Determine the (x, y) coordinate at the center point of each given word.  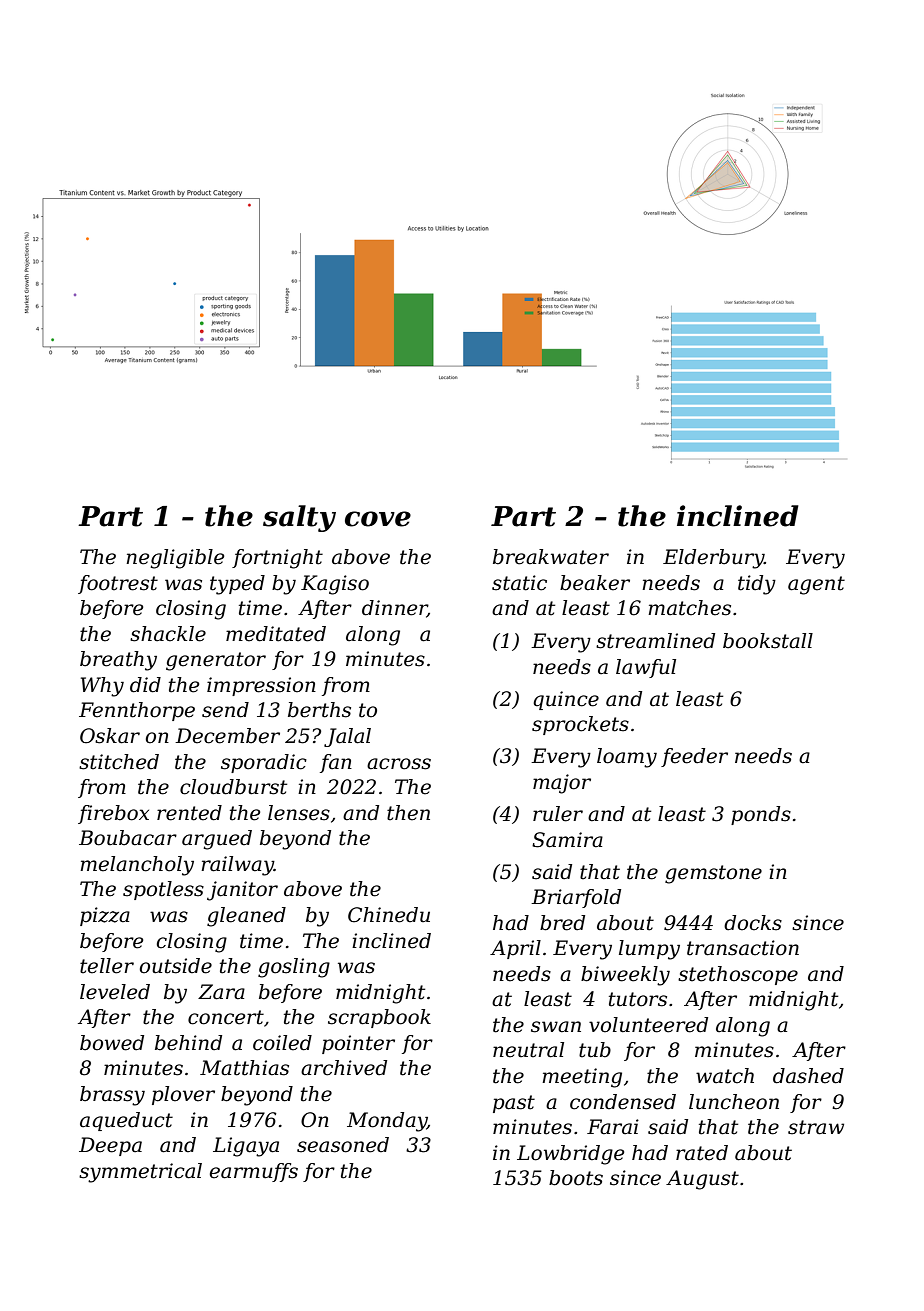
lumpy (649, 950)
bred (562, 923)
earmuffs (254, 1172)
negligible (175, 559)
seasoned (343, 1145)
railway (237, 866)
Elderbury (713, 559)
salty (299, 518)
